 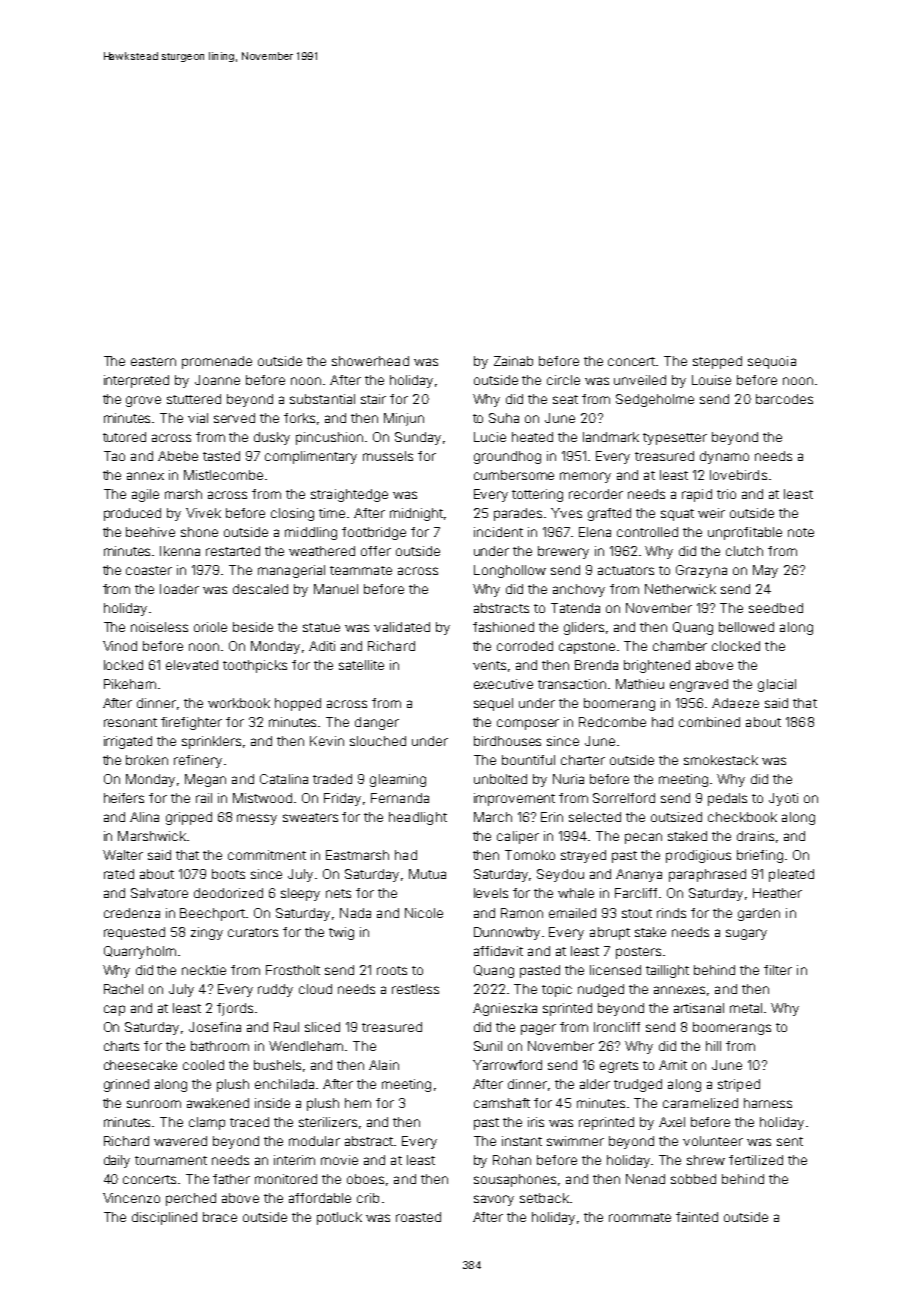 What do you see at coordinates (377, 723) in the screenshot?
I see `danger` at bounding box center [377, 723].
